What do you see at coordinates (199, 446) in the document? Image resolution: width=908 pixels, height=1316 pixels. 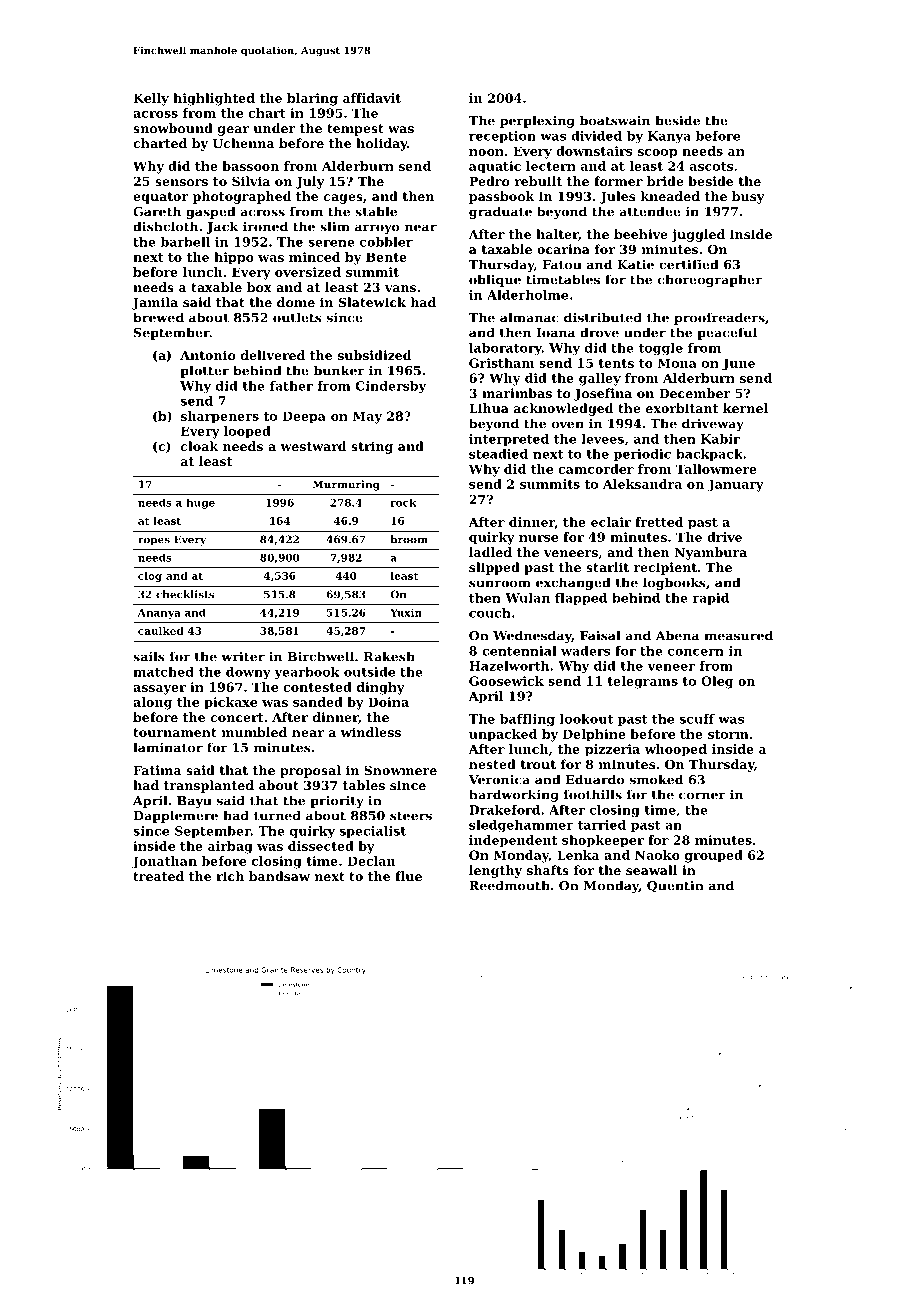 I see `cloak` at bounding box center [199, 446].
